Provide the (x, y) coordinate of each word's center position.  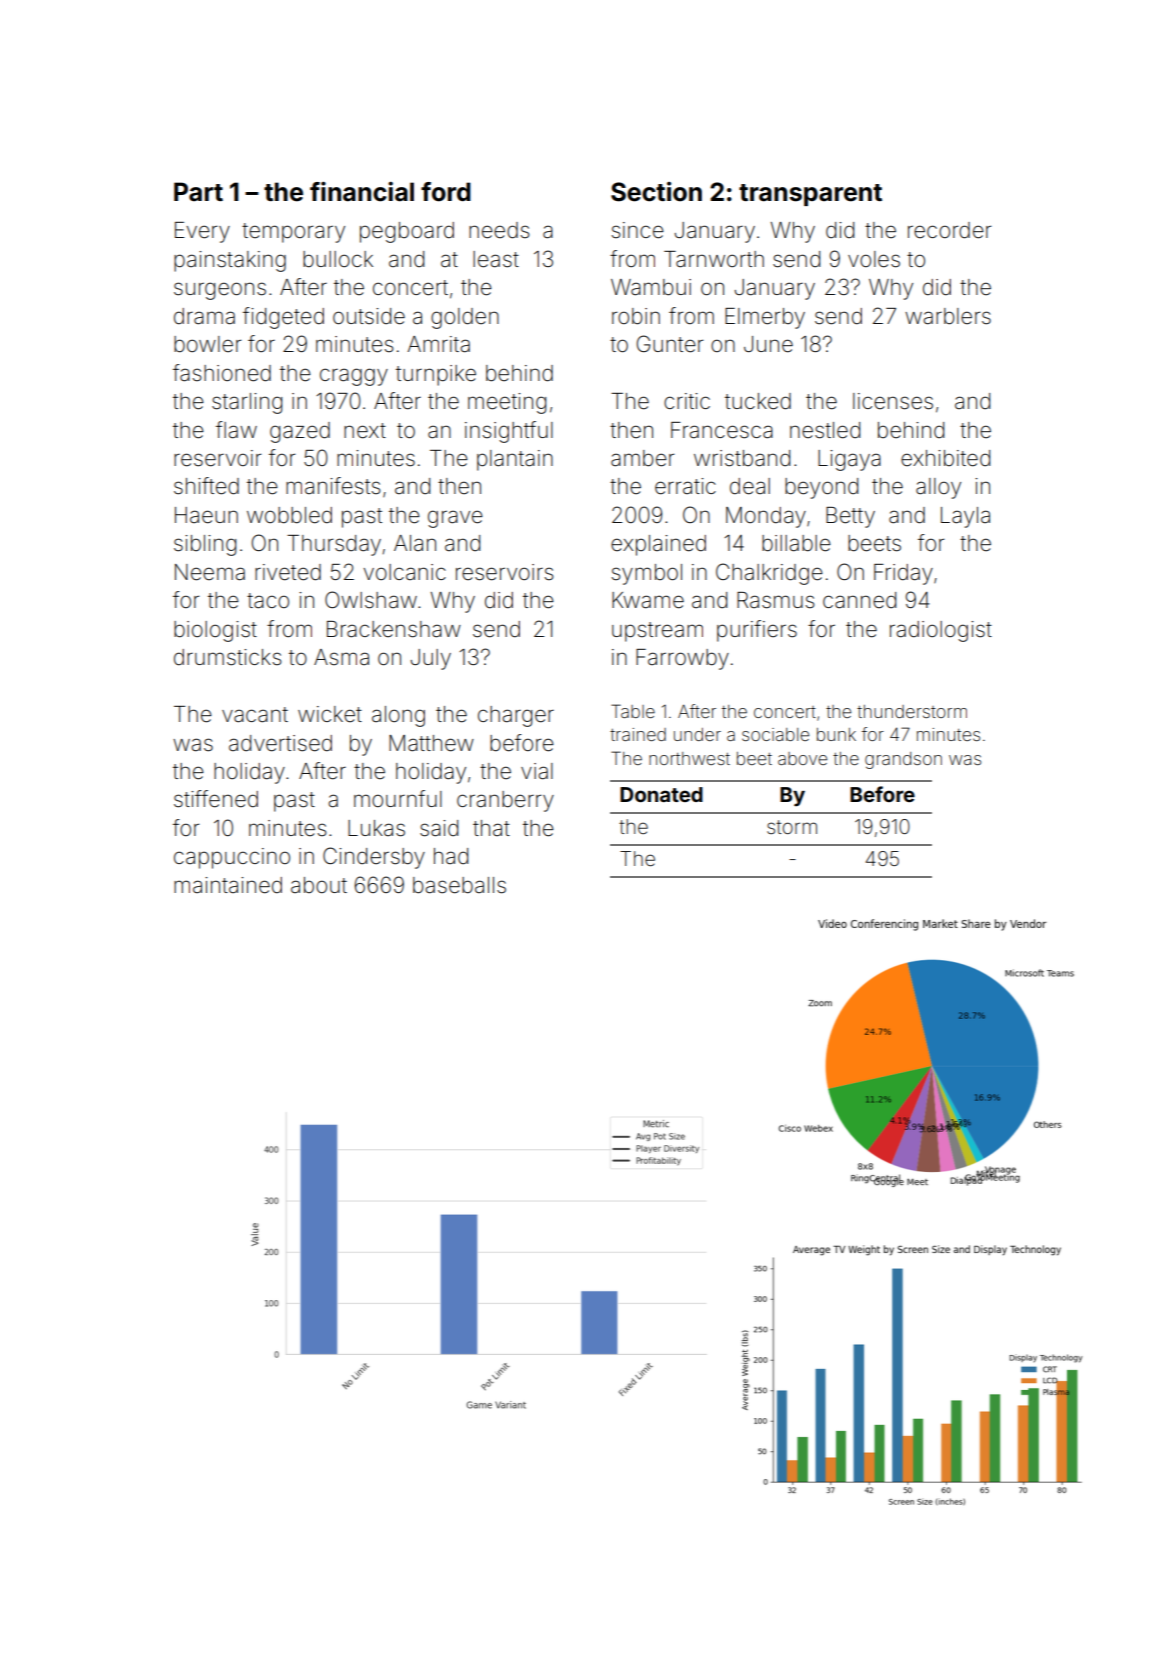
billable (796, 543)
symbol (647, 574)
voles (874, 259)
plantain (515, 460)
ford (446, 192)
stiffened (216, 799)
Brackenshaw (394, 629)
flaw (236, 430)
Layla (965, 517)
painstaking (230, 261)
